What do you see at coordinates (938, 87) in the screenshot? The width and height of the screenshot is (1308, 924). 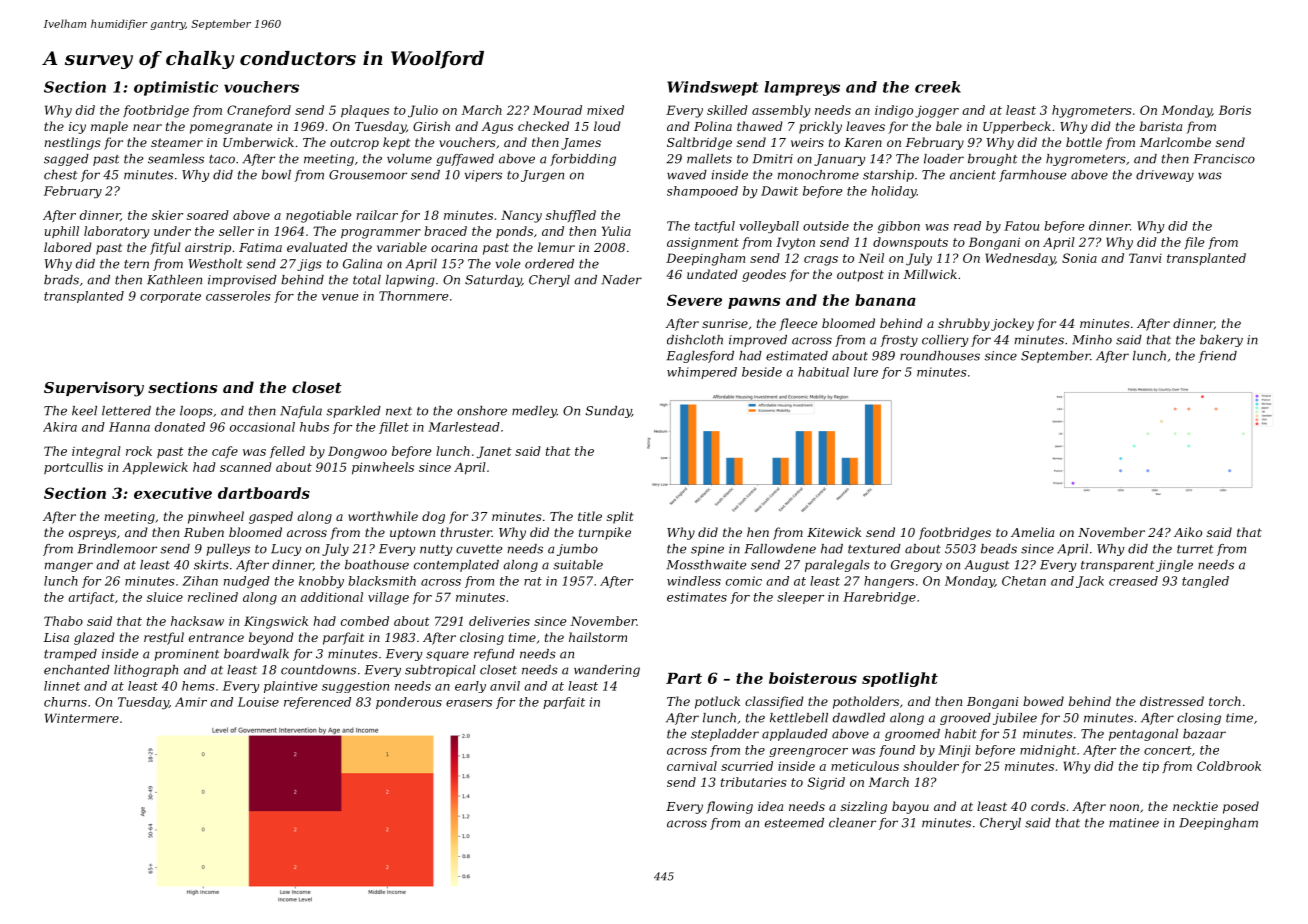 I see `creek` at bounding box center [938, 87].
